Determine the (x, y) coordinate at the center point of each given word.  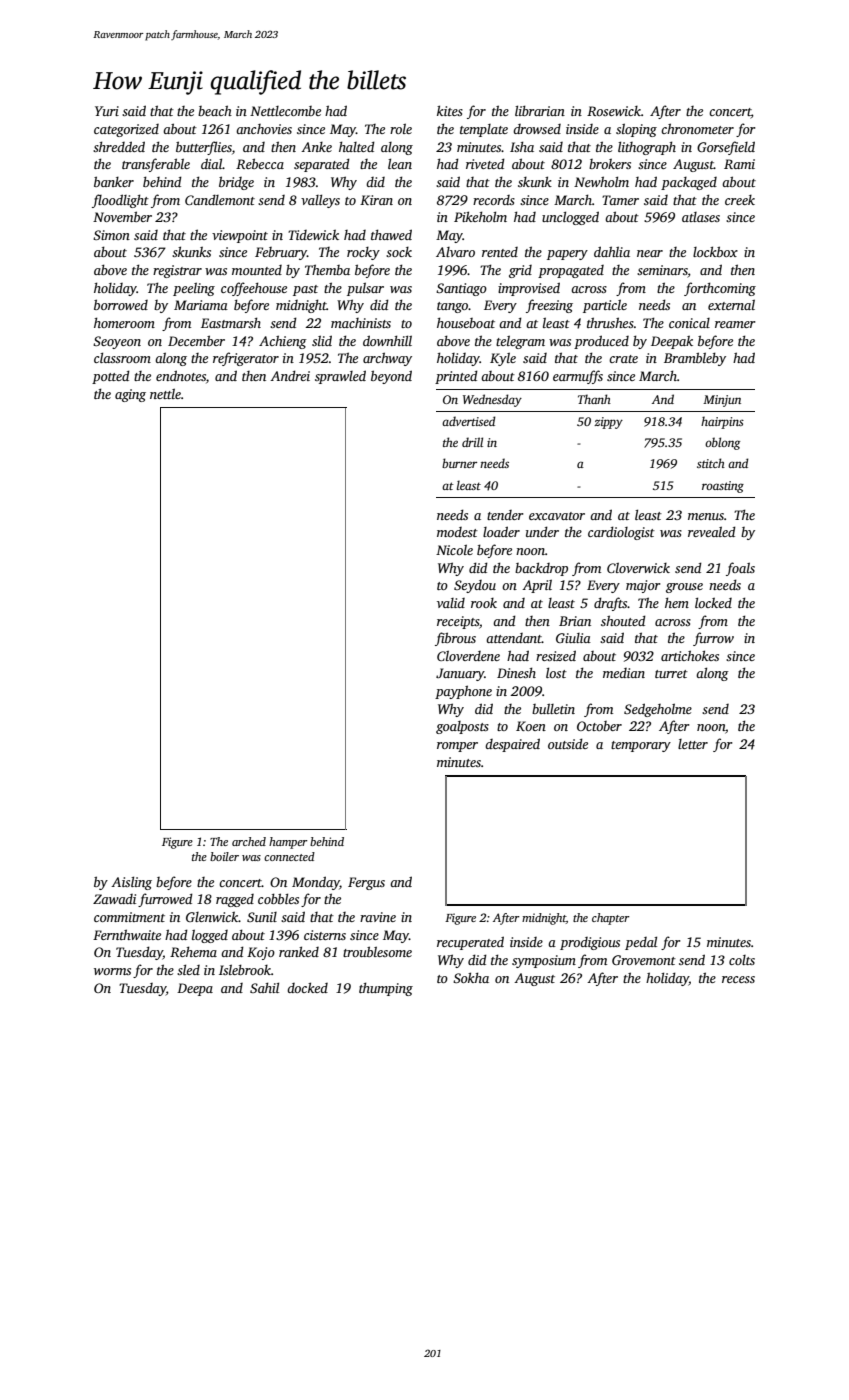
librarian (540, 110)
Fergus (366, 883)
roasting (723, 487)
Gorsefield (726, 148)
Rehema (193, 951)
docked (307, 987)
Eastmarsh (231, 322)
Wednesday (492, 400)
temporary (641, 746)
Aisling (131, 883)
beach (215, 110)
